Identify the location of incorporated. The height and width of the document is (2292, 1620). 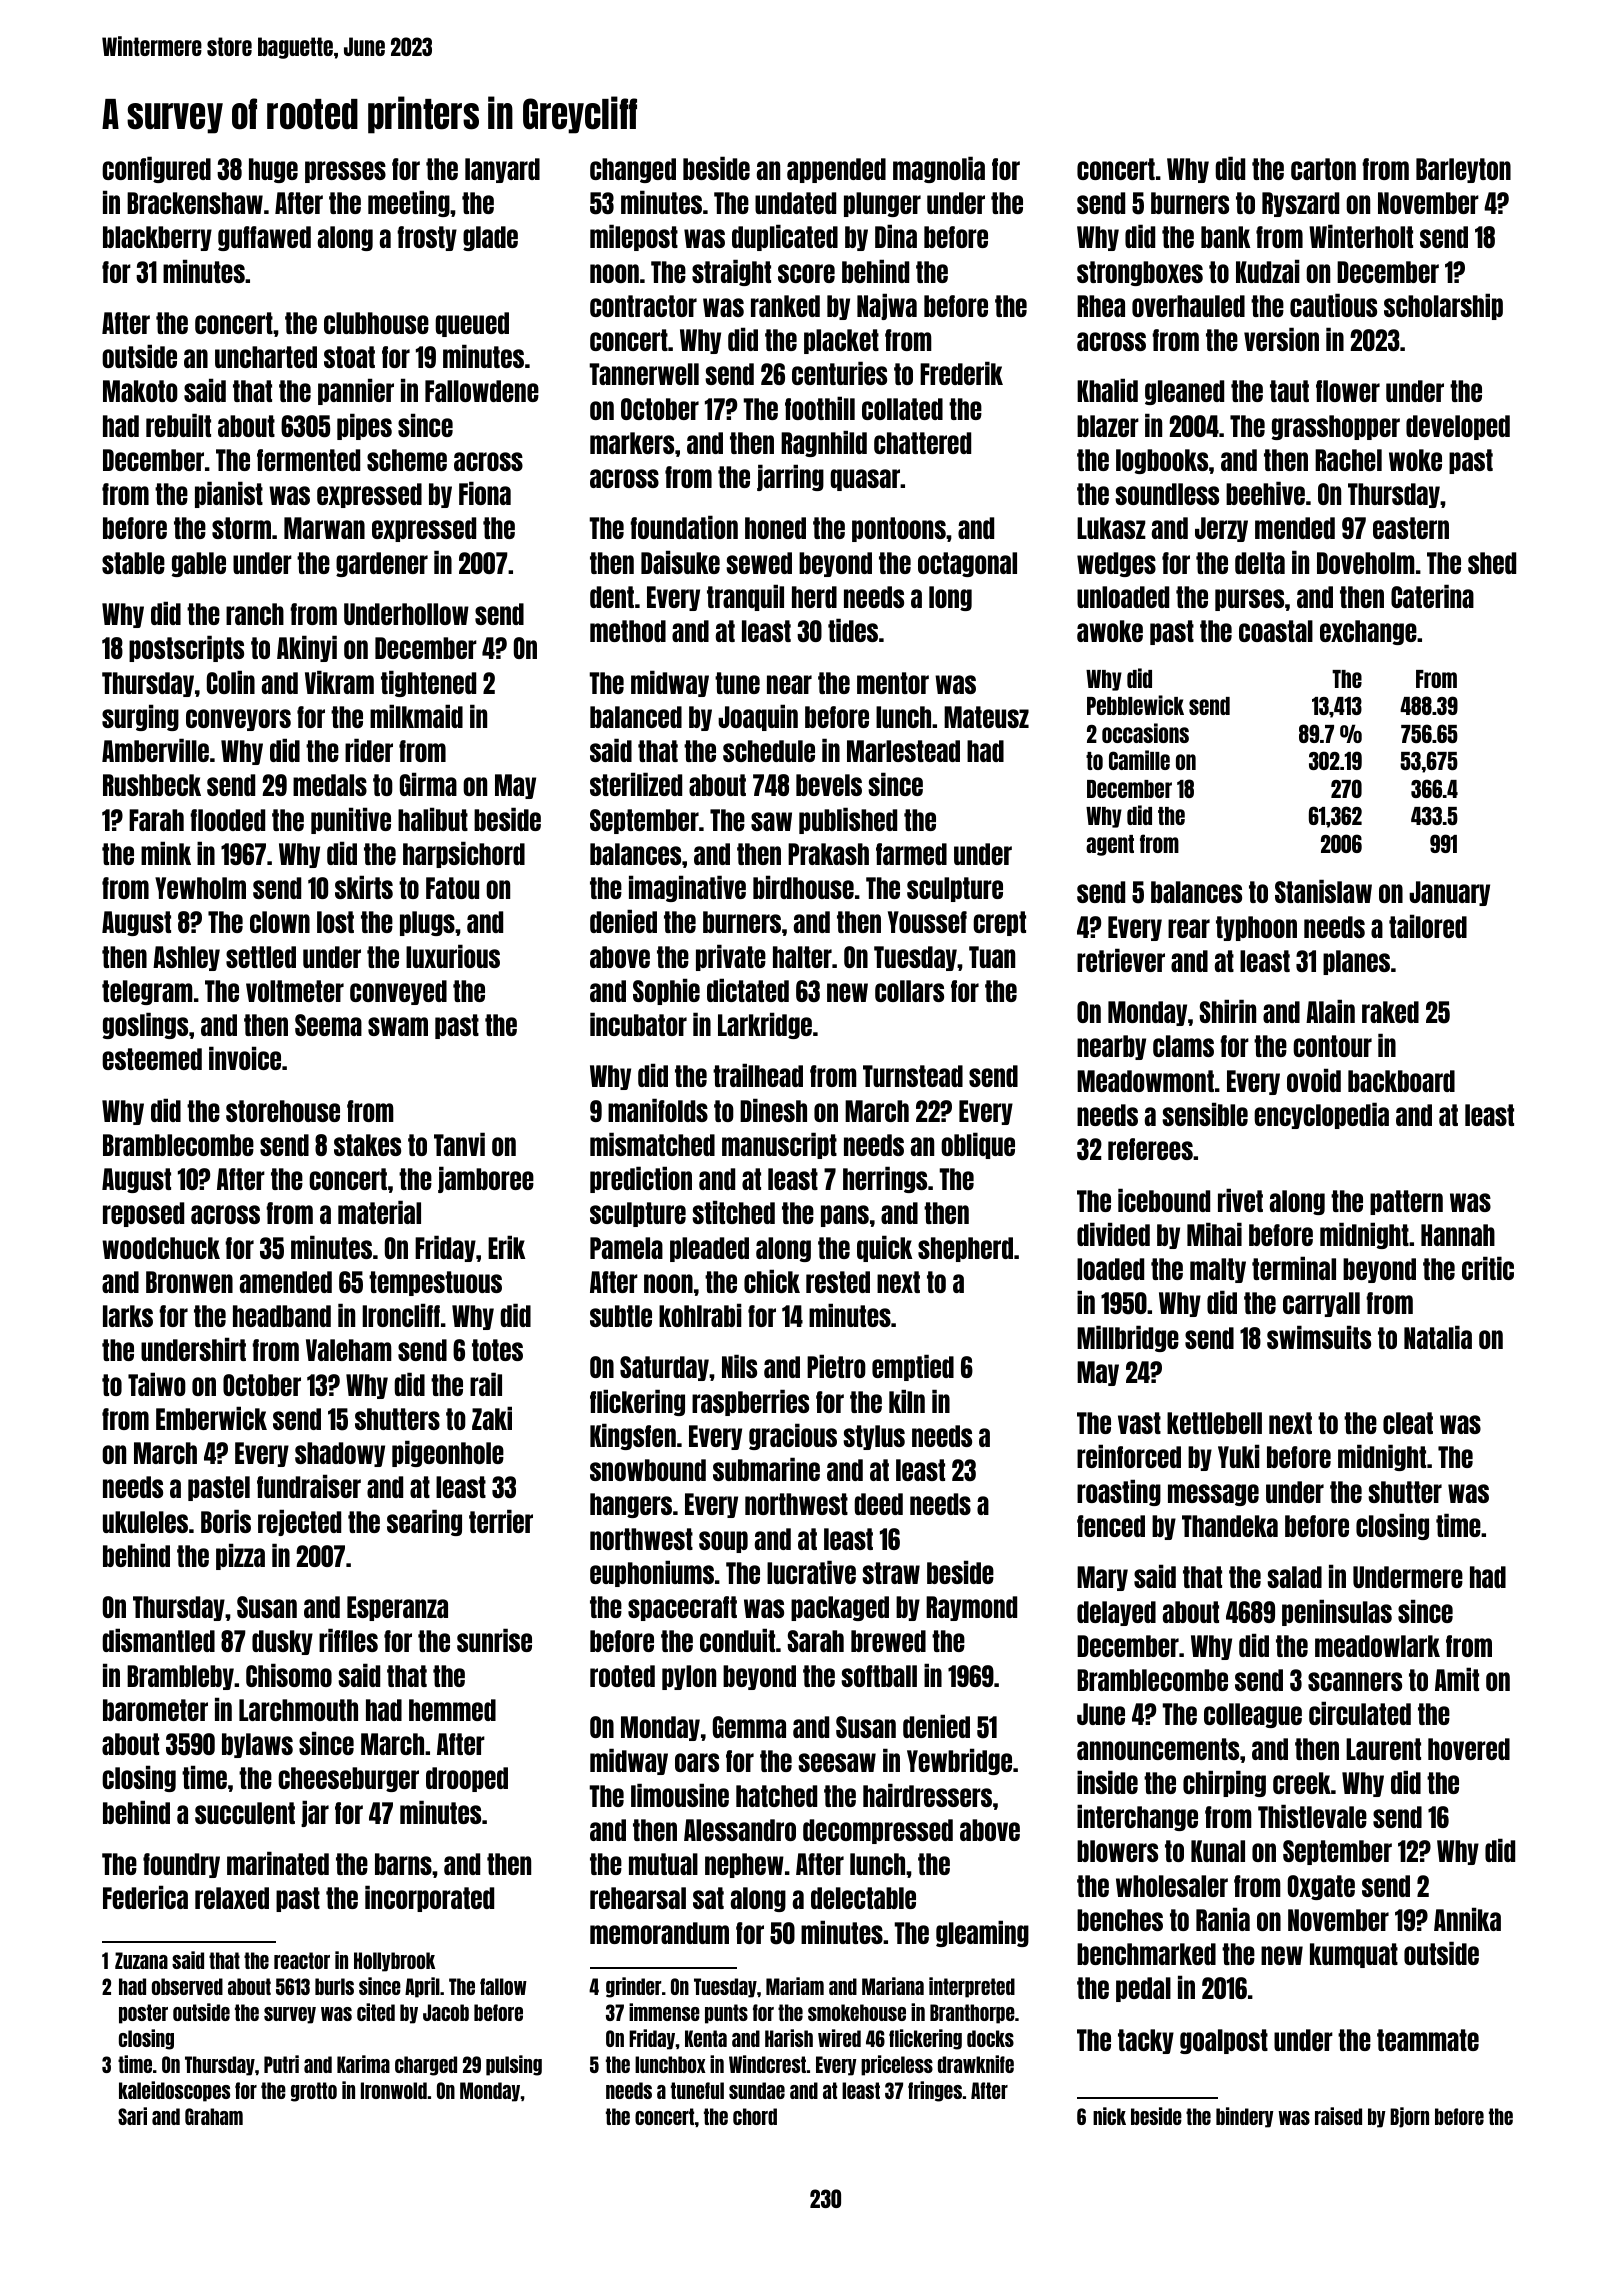
(429, 1898).
